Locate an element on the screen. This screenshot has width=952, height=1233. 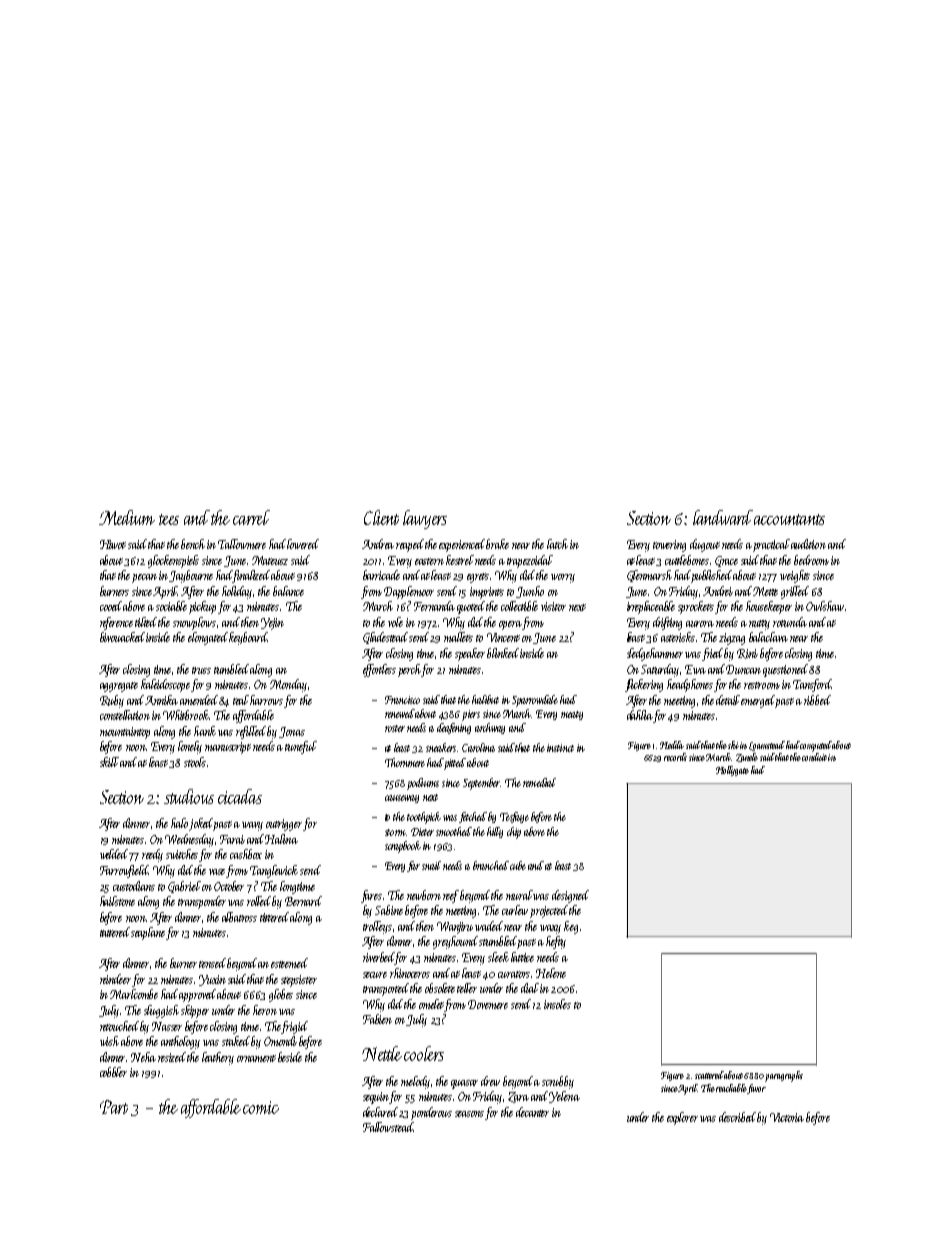
tensed is located at coordinates (212, 963).
